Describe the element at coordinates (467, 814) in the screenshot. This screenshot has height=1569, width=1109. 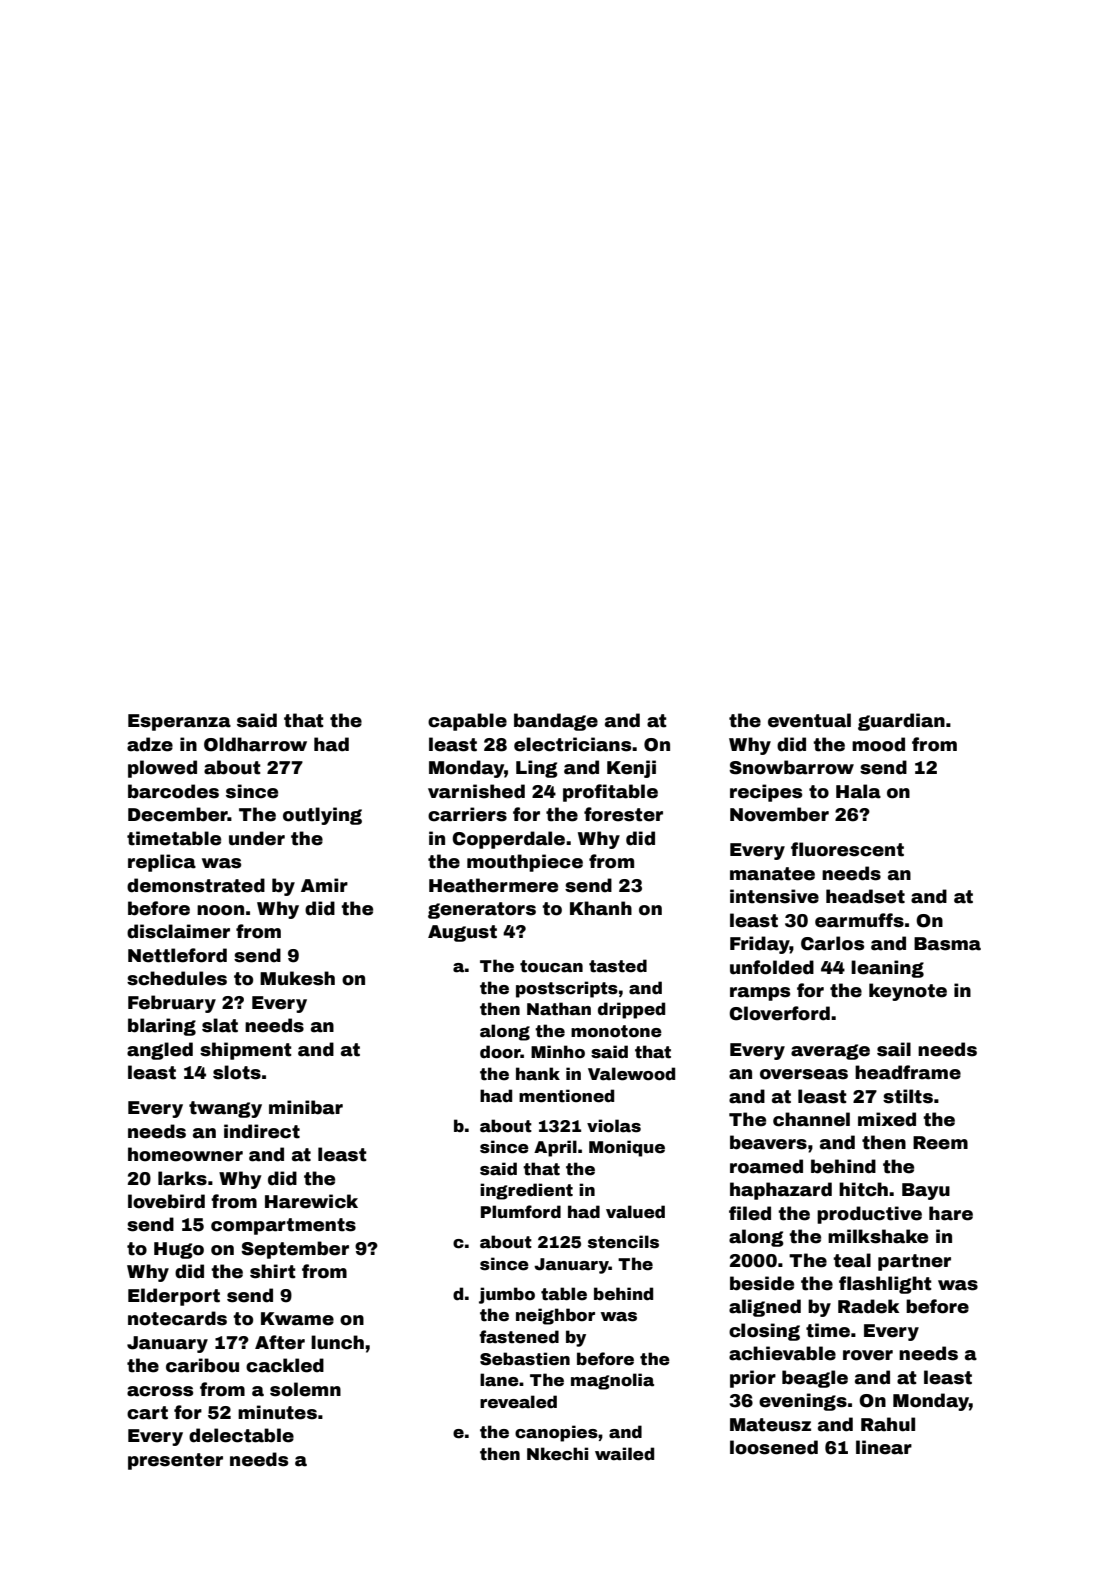
I see `carriers` at that location.
